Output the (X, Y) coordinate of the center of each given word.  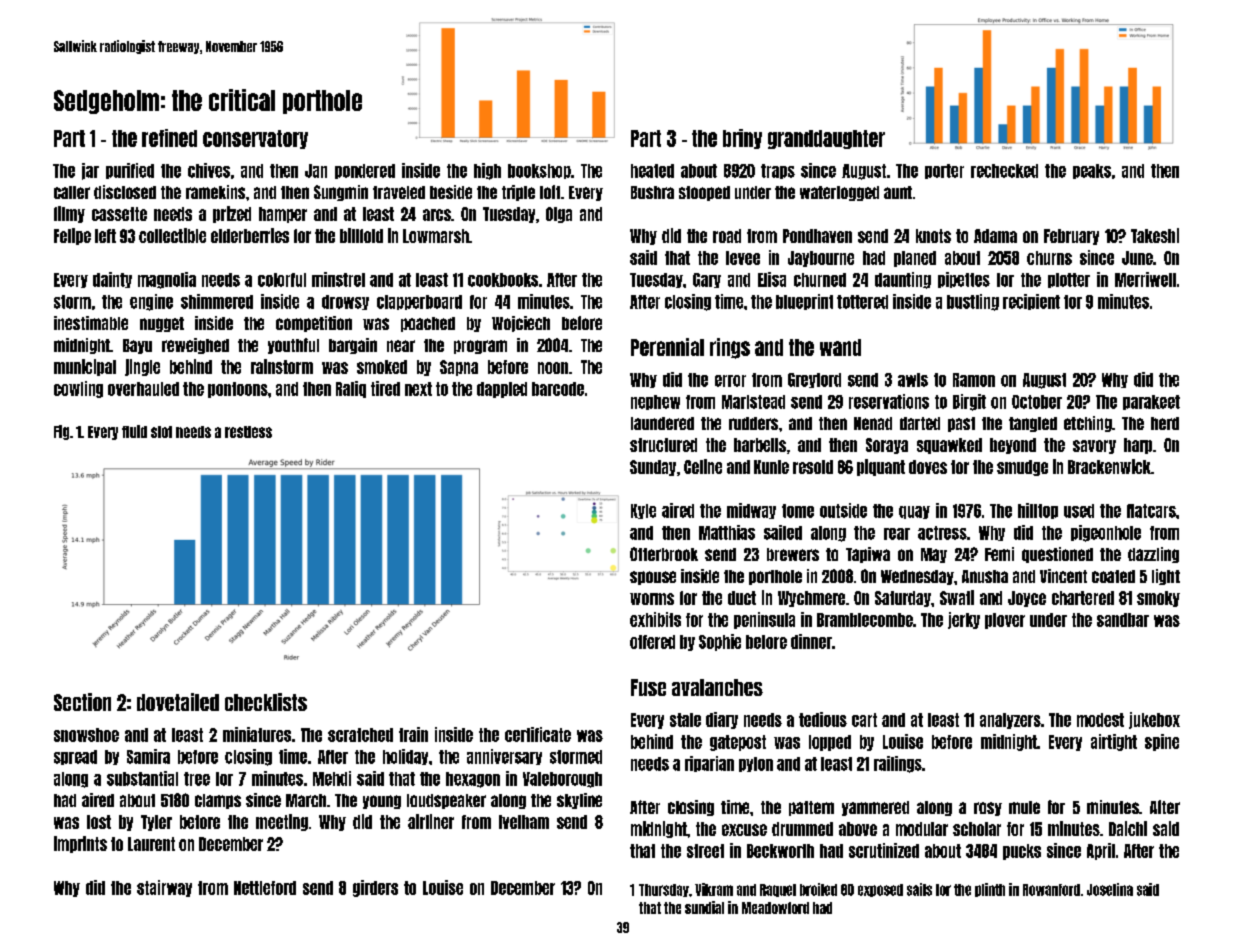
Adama (995, 236)
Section (82, 702)
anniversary (504, 757)
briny (742, 139)
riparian (709, 764)
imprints (80, 844)
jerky (964, 620)
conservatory (255, 139)
